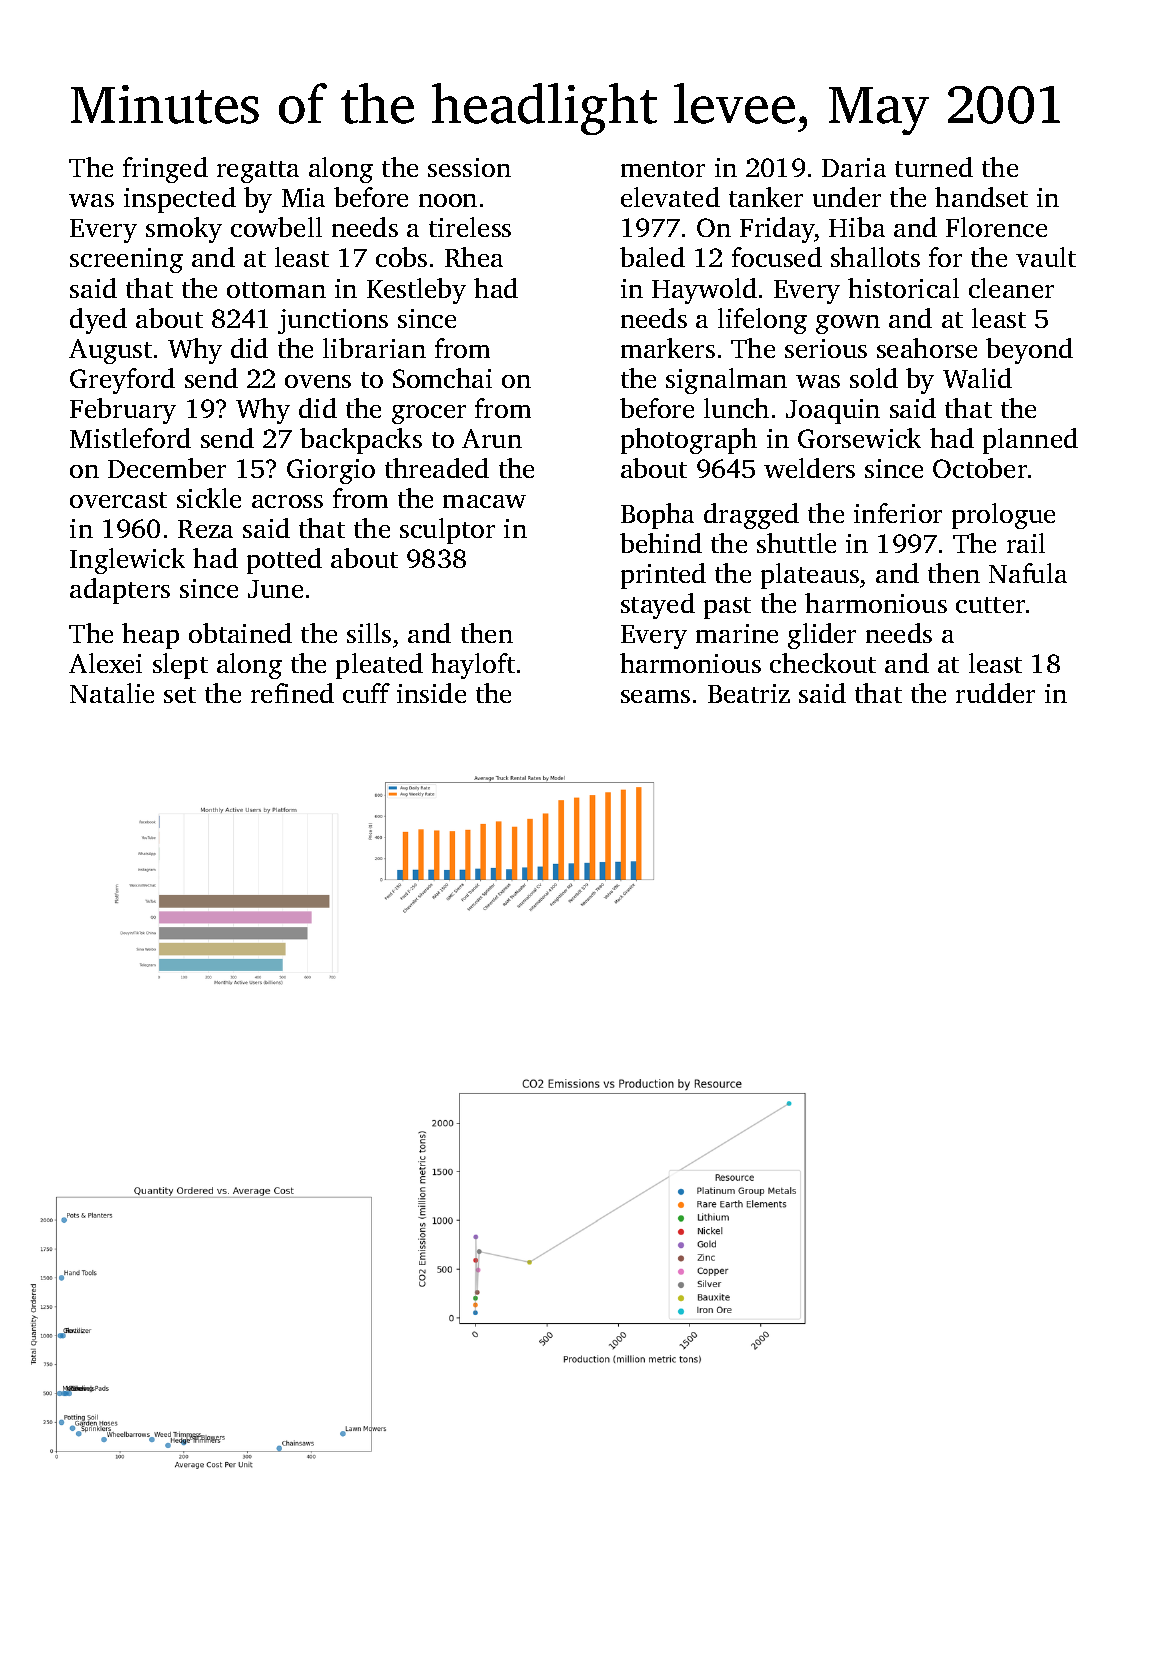  What do you see at coordinates (416, 291) in the screenshot?
I see `Kestleby` at bounding box center [416, 291].
